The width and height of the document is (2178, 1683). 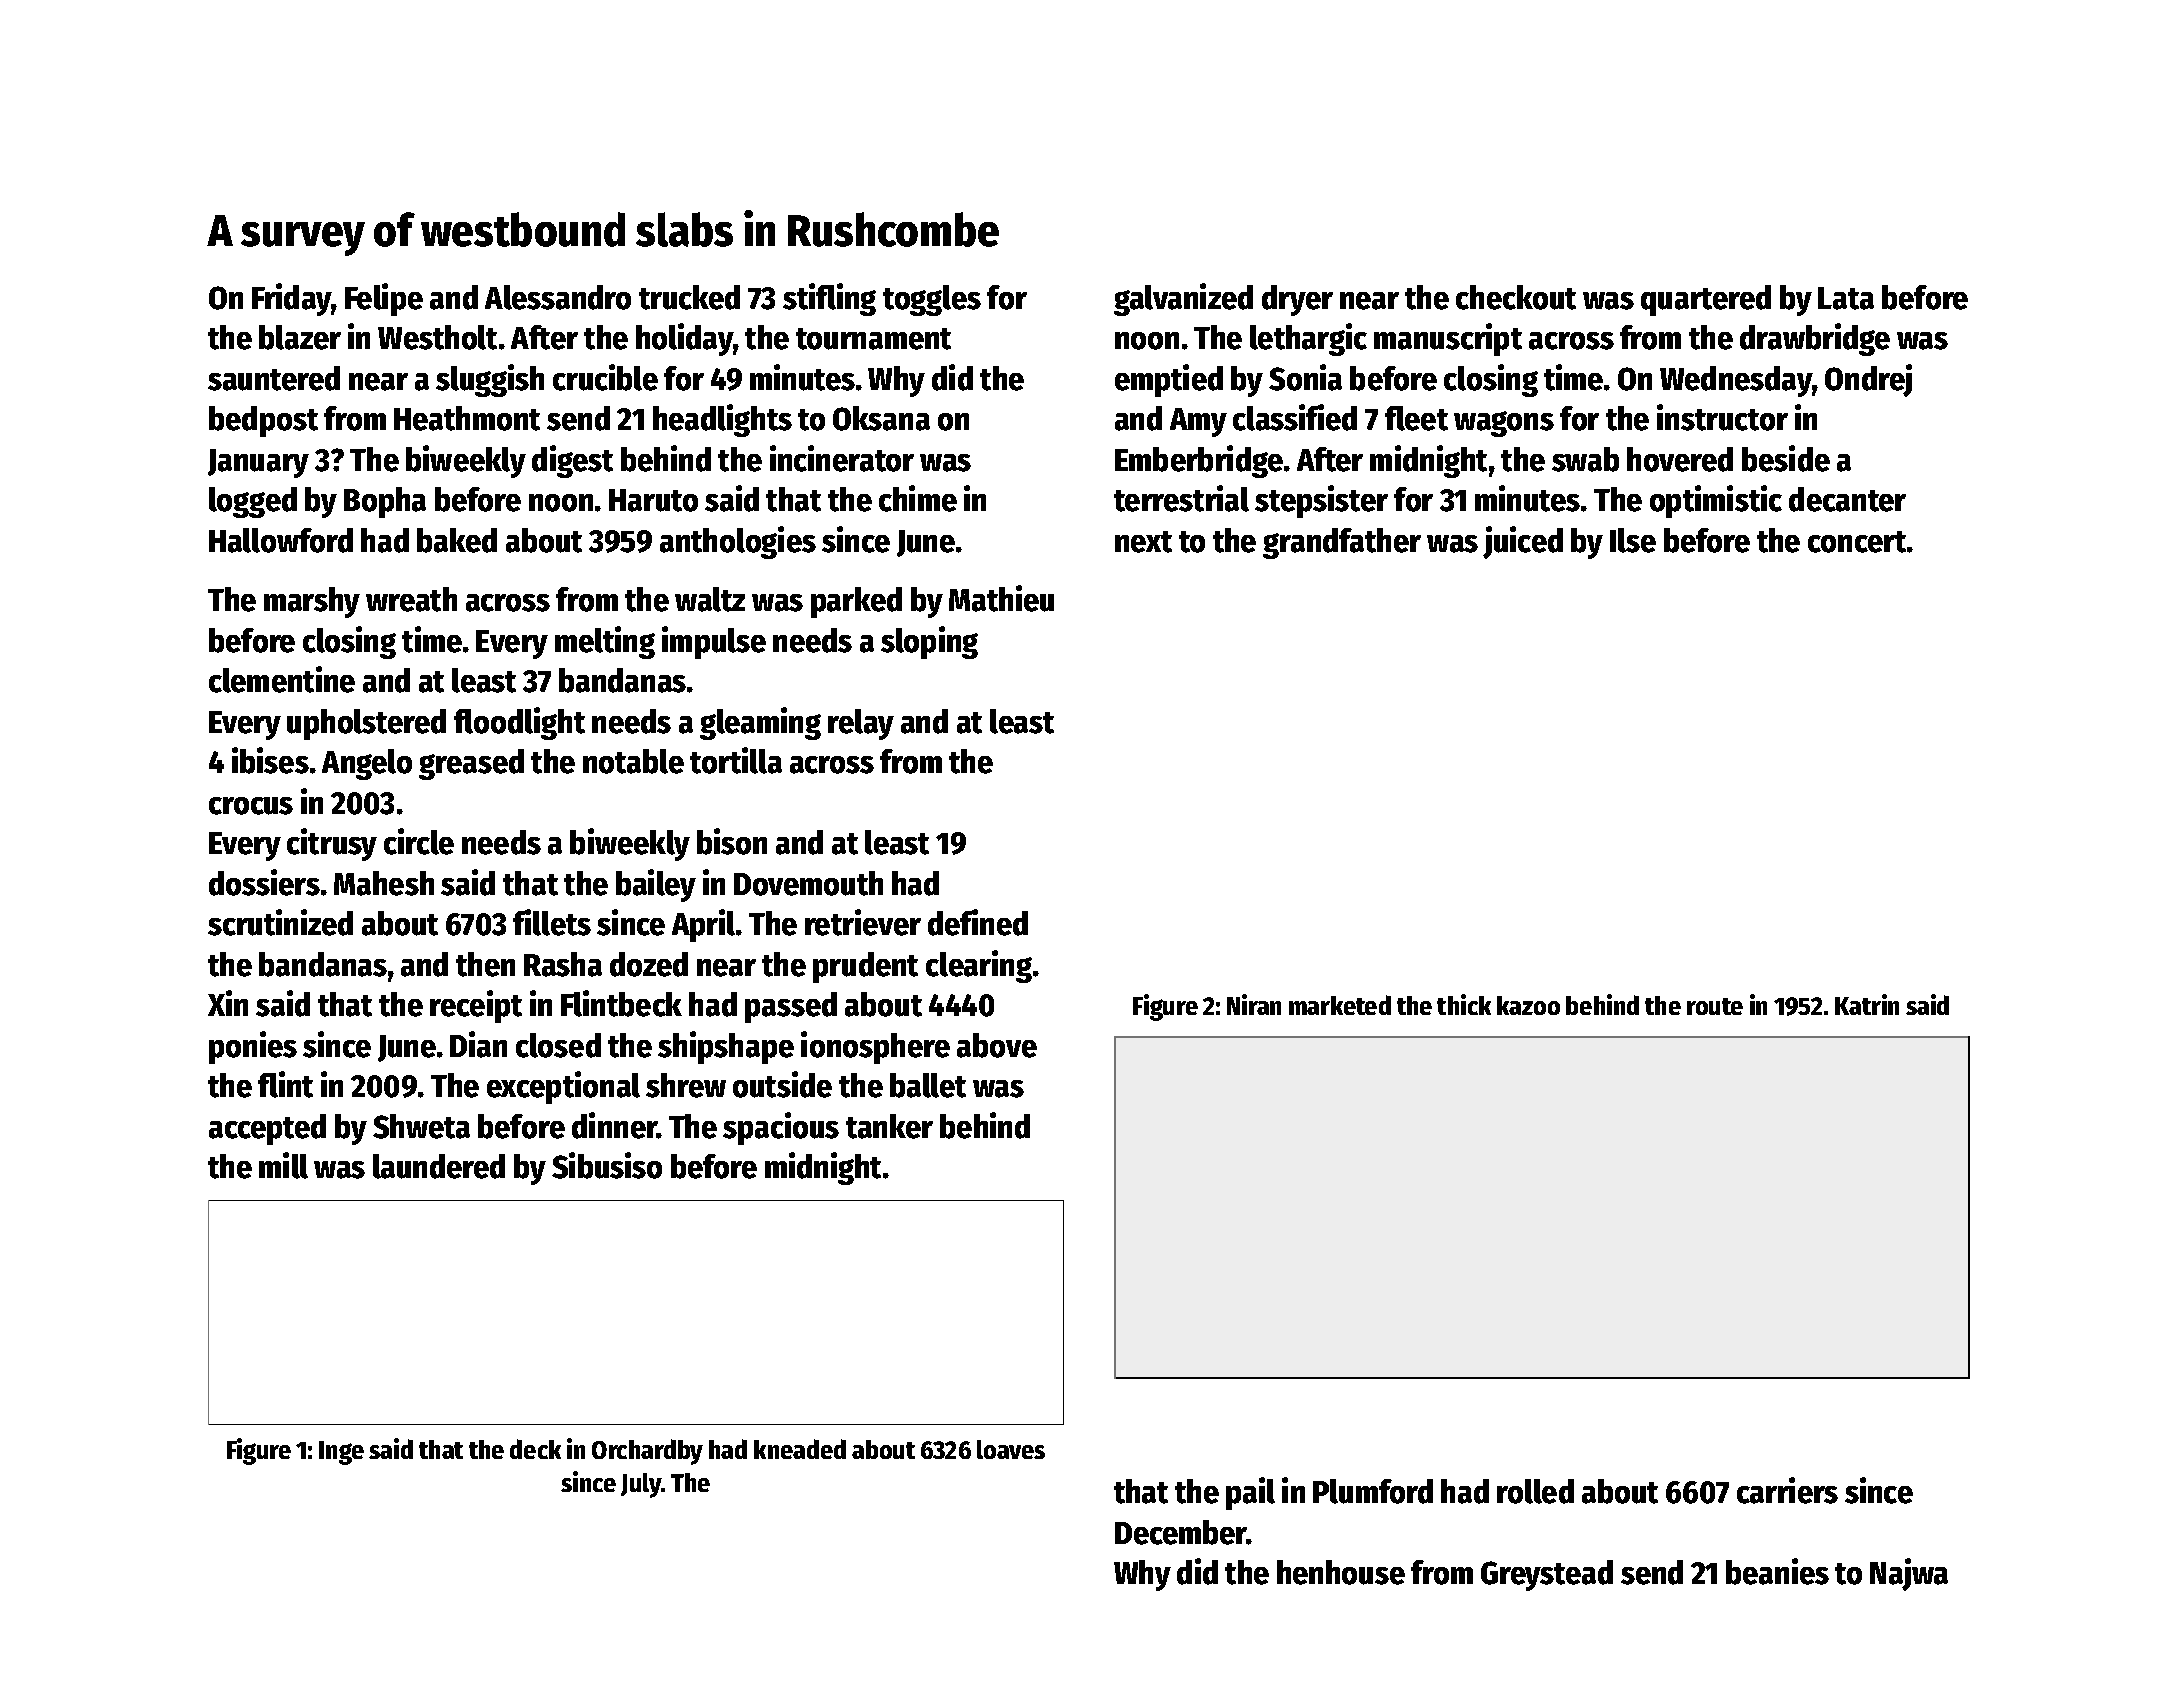 What do you see at coordinates (641, 1485) in the document?
I see `July` at bounding box center [641, 1485].
